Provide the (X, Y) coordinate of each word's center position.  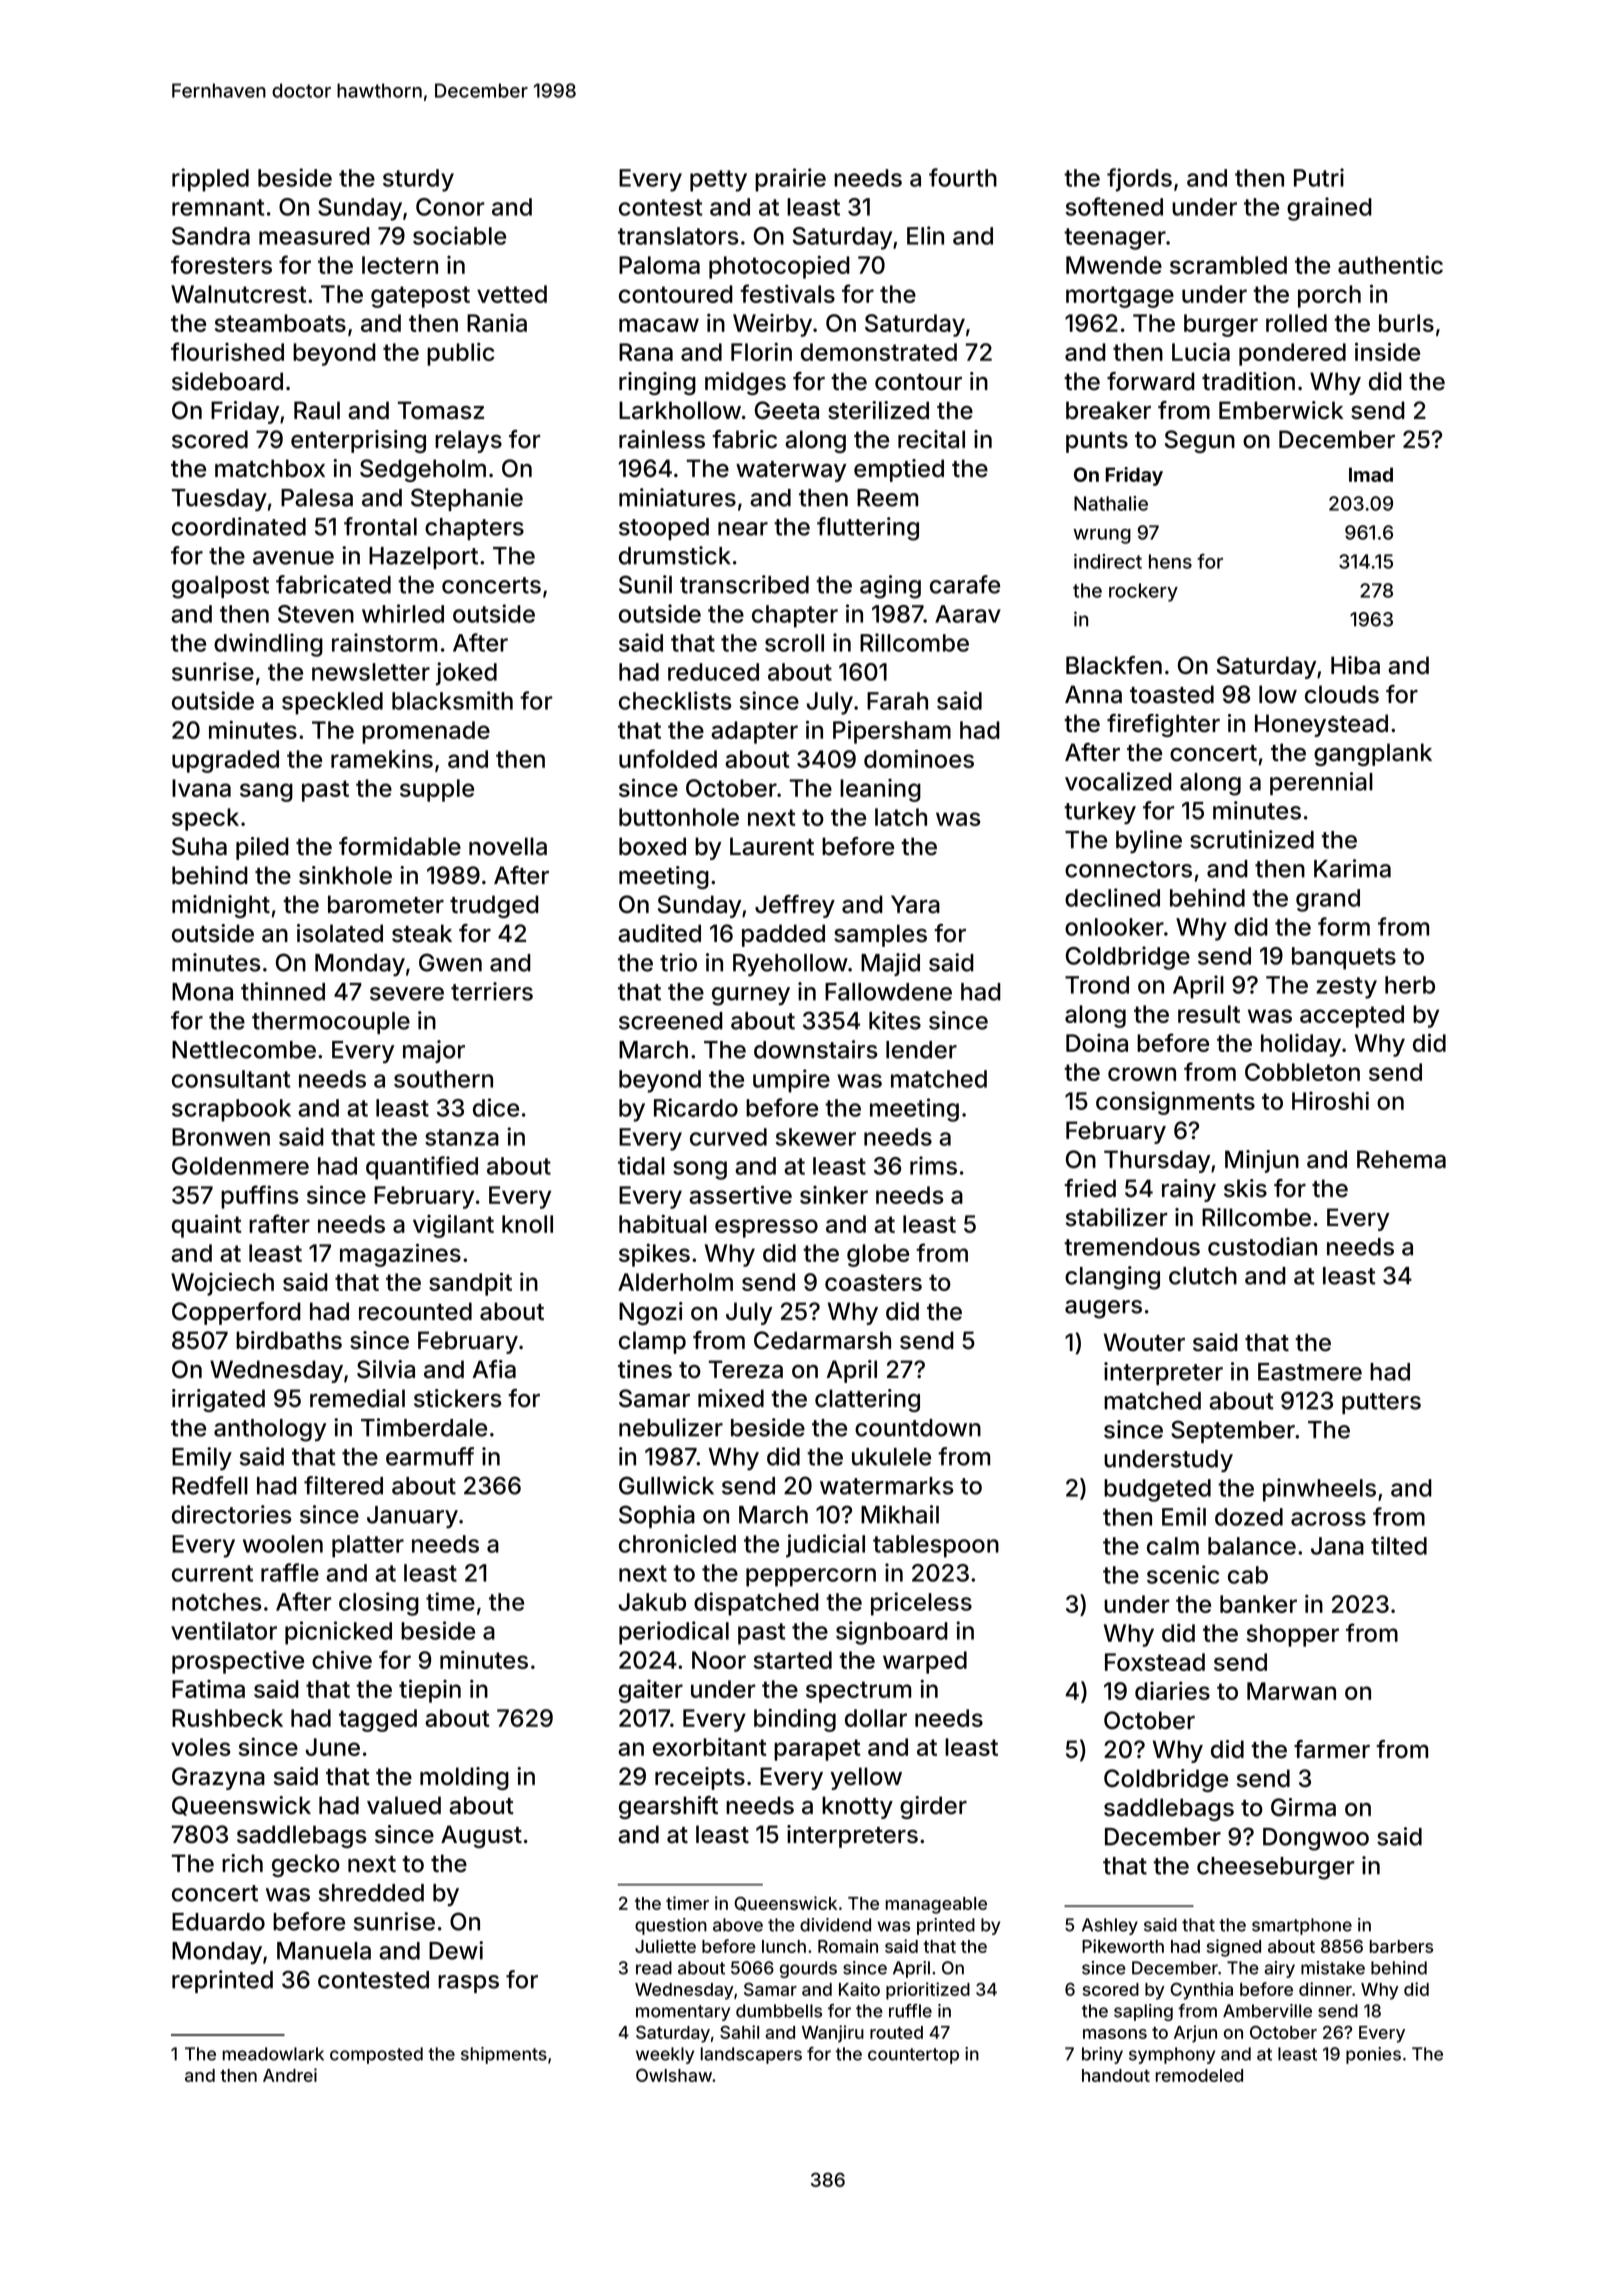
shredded (371, 1893)
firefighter (1163, 725)
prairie (790, 180)
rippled (210, 180)
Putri (1319, 177)
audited (659, 933)
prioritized (928, 1991)
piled (262, 848)
